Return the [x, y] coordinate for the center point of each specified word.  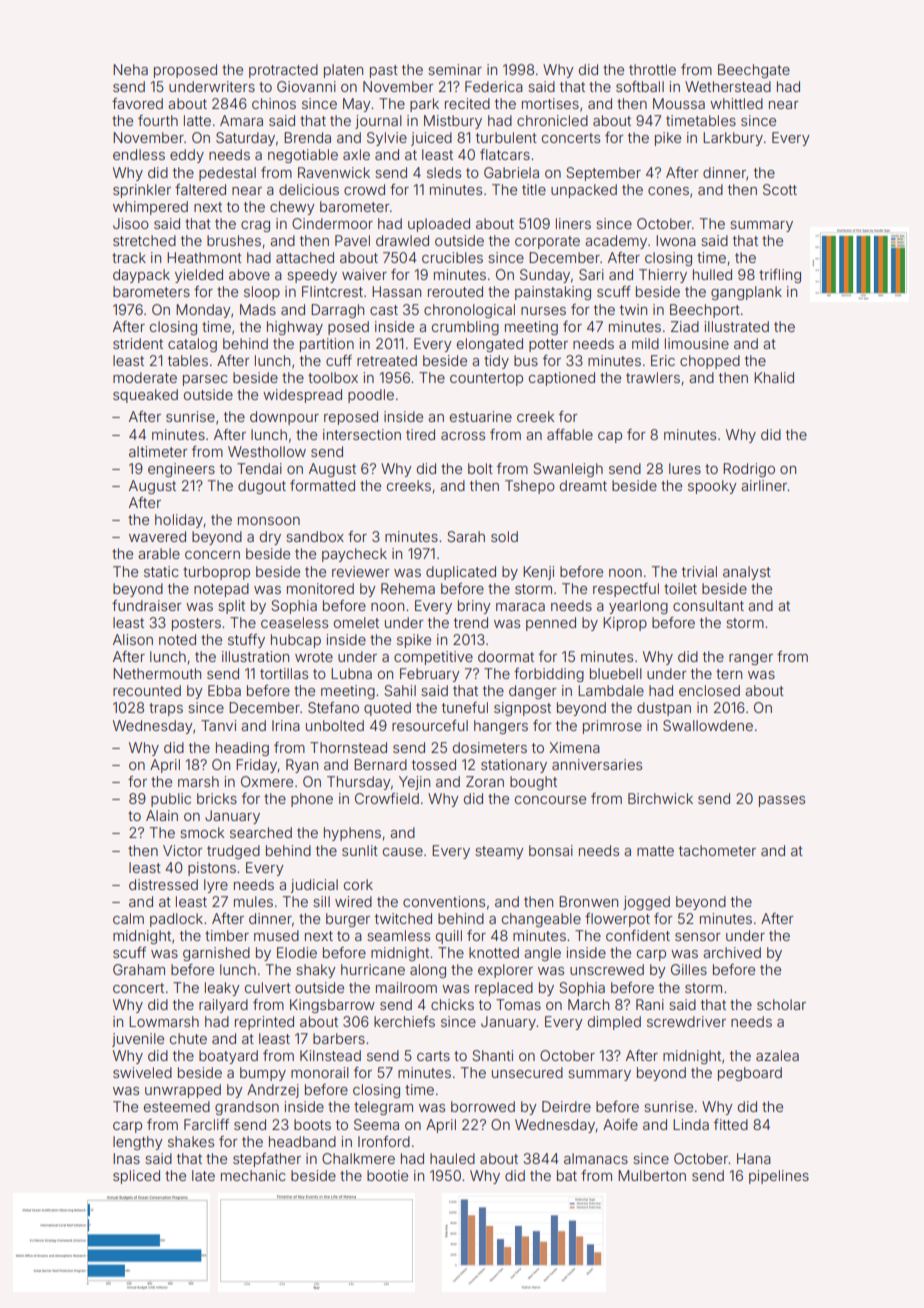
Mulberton [652, 1175]
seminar [455, 69]
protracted [283, 71]
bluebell [616, 673]
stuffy [246, 641]
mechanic [253, 1175]
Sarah [466, 536]
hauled [452, 1158]
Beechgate [754, 71]
